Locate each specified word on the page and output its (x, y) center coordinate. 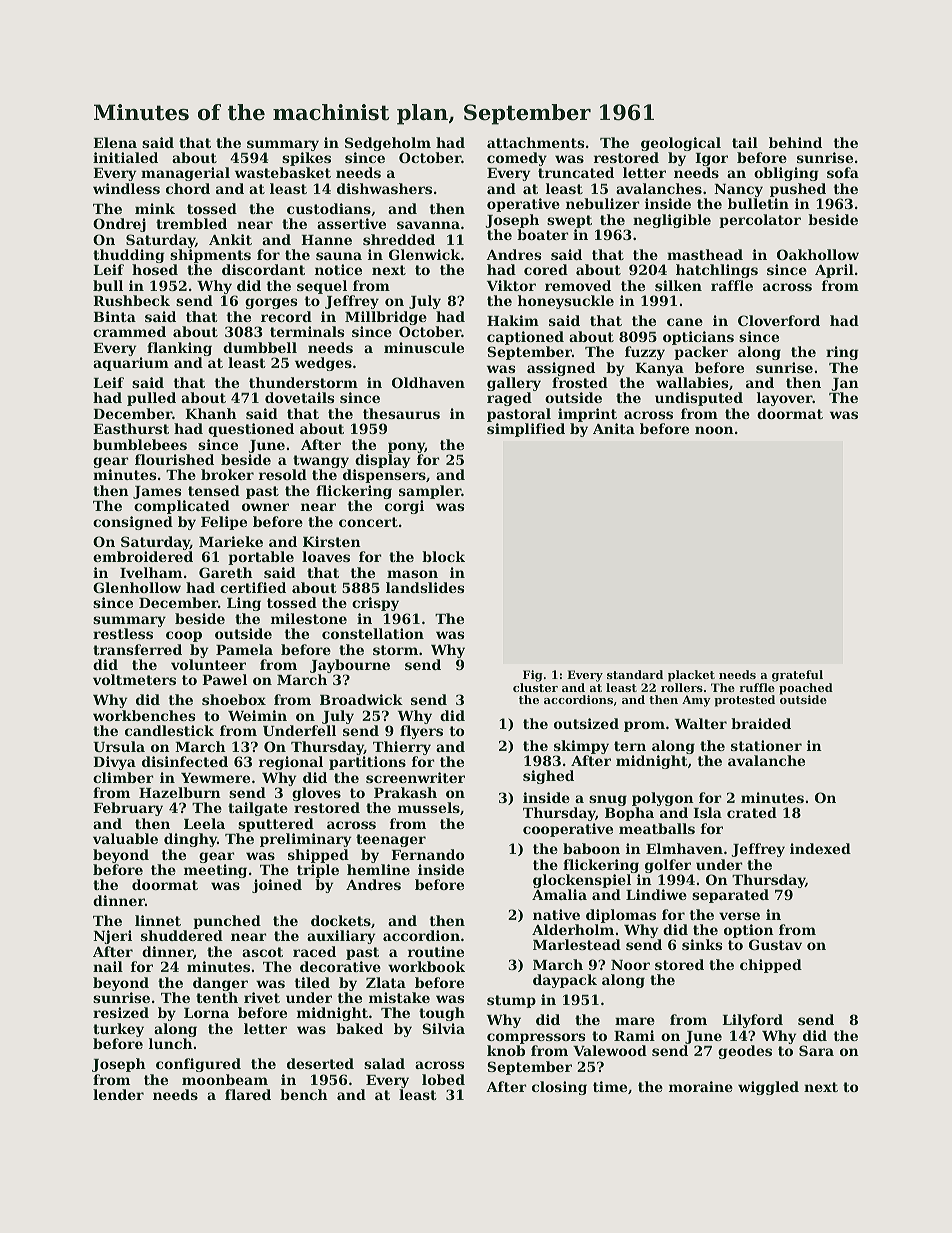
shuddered (182, 935)
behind (795, 142)
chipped (771, 966)
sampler (430, 492)
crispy (375, 604)
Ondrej (119, 225)
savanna (428, 225)
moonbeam (225, 1079)
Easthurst (131, 428)
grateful (797, 676)
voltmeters (134, 679)
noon (714, 430)
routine (436, 951)
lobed (443, 1079)
